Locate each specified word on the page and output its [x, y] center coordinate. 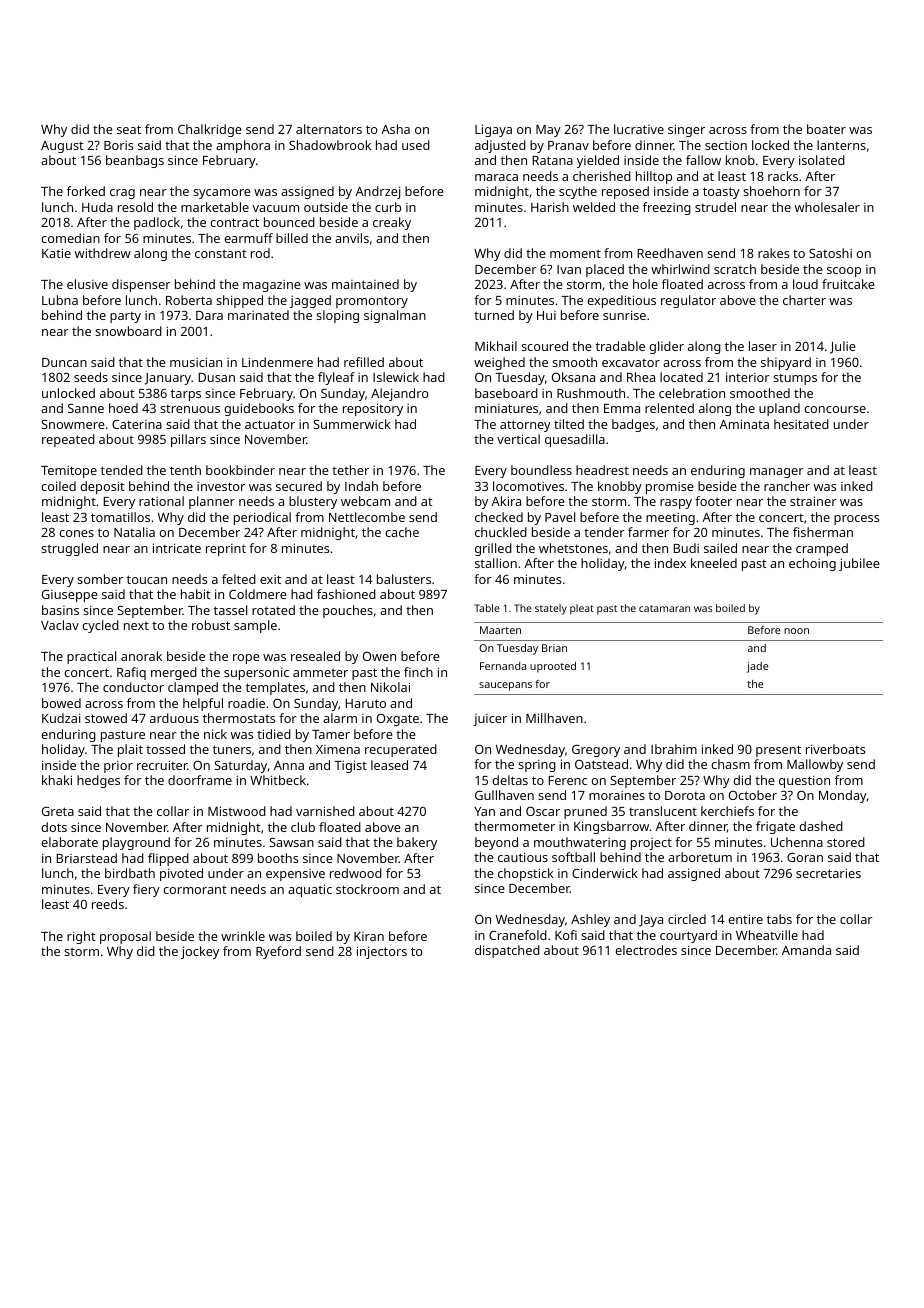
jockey [200, 952]
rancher [787, 486]
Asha [395, 129]
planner [212, 502]
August [62, 147]
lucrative [639, 129]
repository [373, 409]
